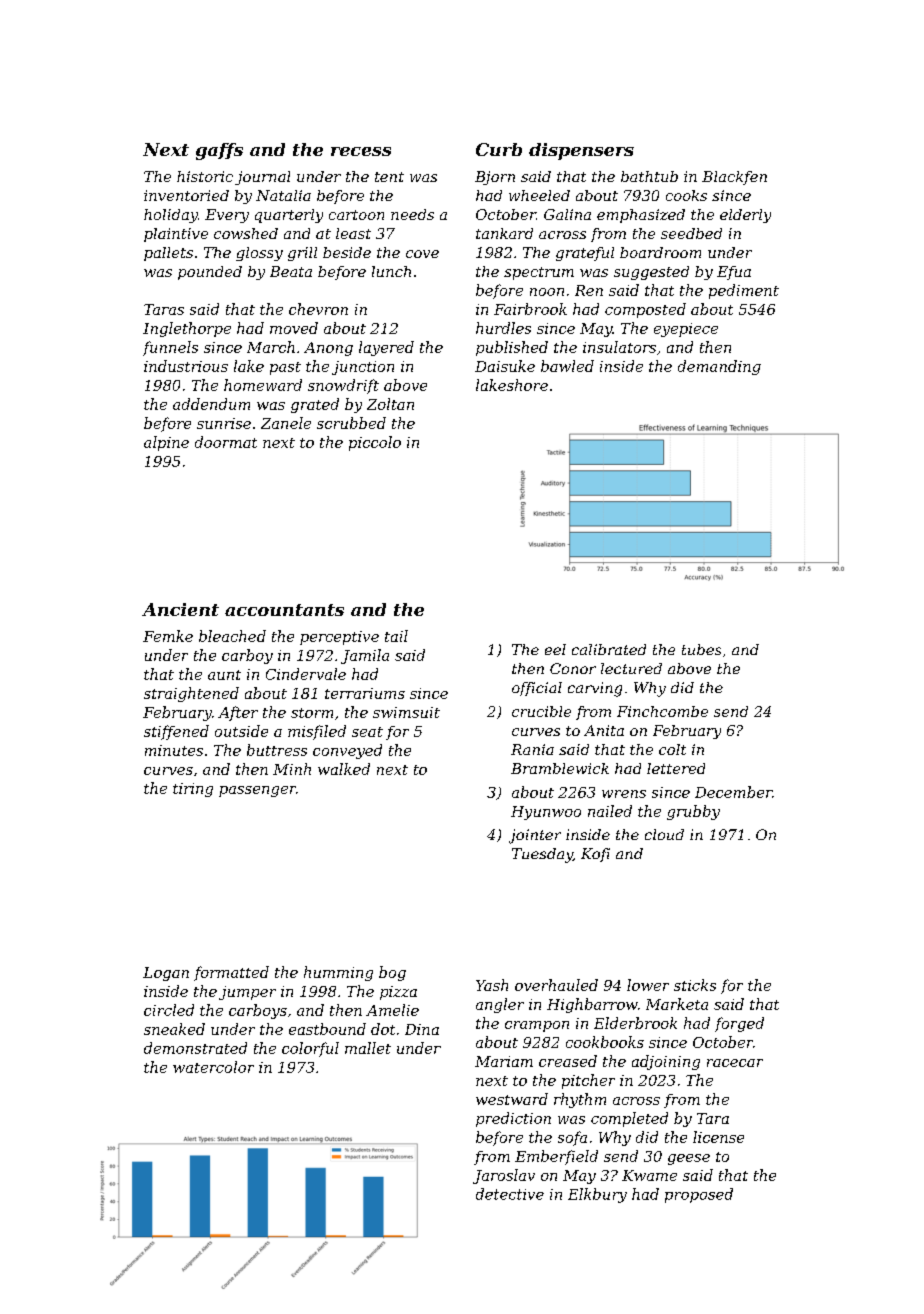 The height and width of the image is (1314, 924). Describe the element at coordinates (739, 1024) in the image. I see `forged` at that location.
